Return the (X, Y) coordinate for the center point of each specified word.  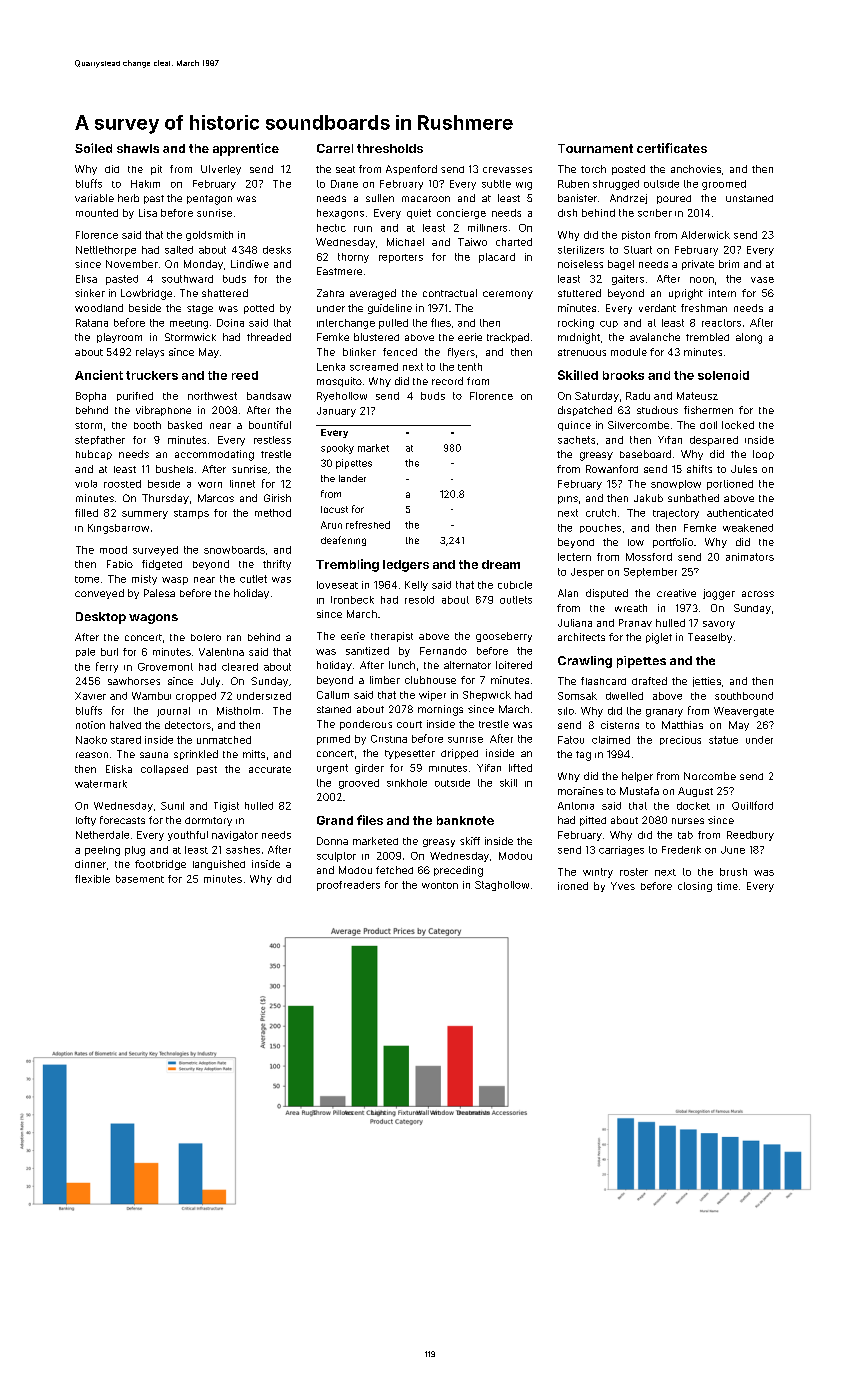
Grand (335, 820)
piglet (659, 638)
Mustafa (639, 791)
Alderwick (705, 235)
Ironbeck (352, 600)
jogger (719, 594)
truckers (152, 375)
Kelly (416, 586)
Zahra (330, 293)
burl (109, 652)
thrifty (277, 565)
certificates (672, 148)
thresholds (390, 148)
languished (219, 865)
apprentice (246, 149)
